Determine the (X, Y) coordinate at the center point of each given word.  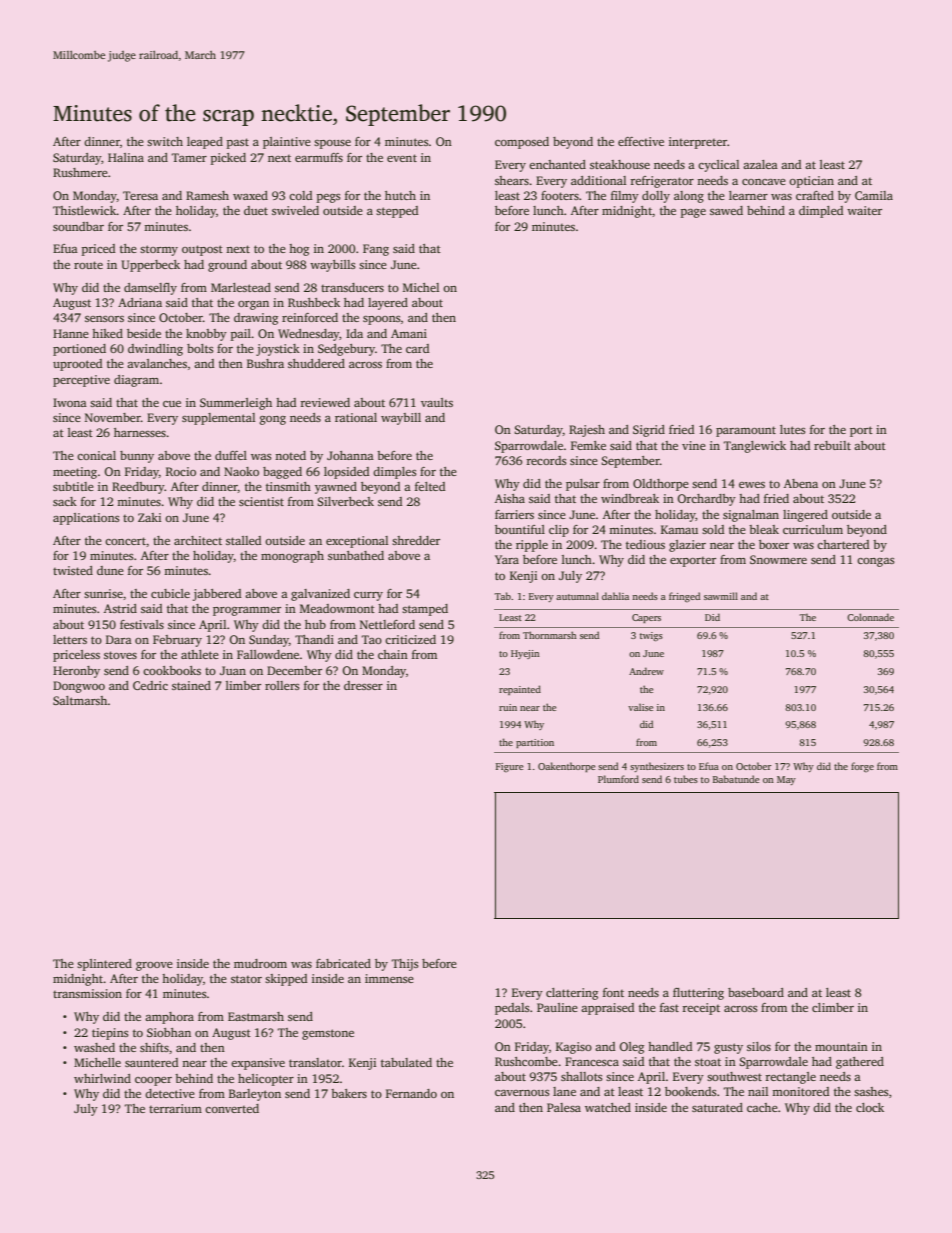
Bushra (265, 363)
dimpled (821, 212)
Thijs (405, 965)
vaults (437, 402)
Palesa (564, 1107)
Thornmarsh (550, 635)
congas (876, 562)
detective (170, 1093)
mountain (841, 1046)
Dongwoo (79, 687)
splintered (104, 965)
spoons (382, 320)
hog (299, 250)
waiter (864, 210)
